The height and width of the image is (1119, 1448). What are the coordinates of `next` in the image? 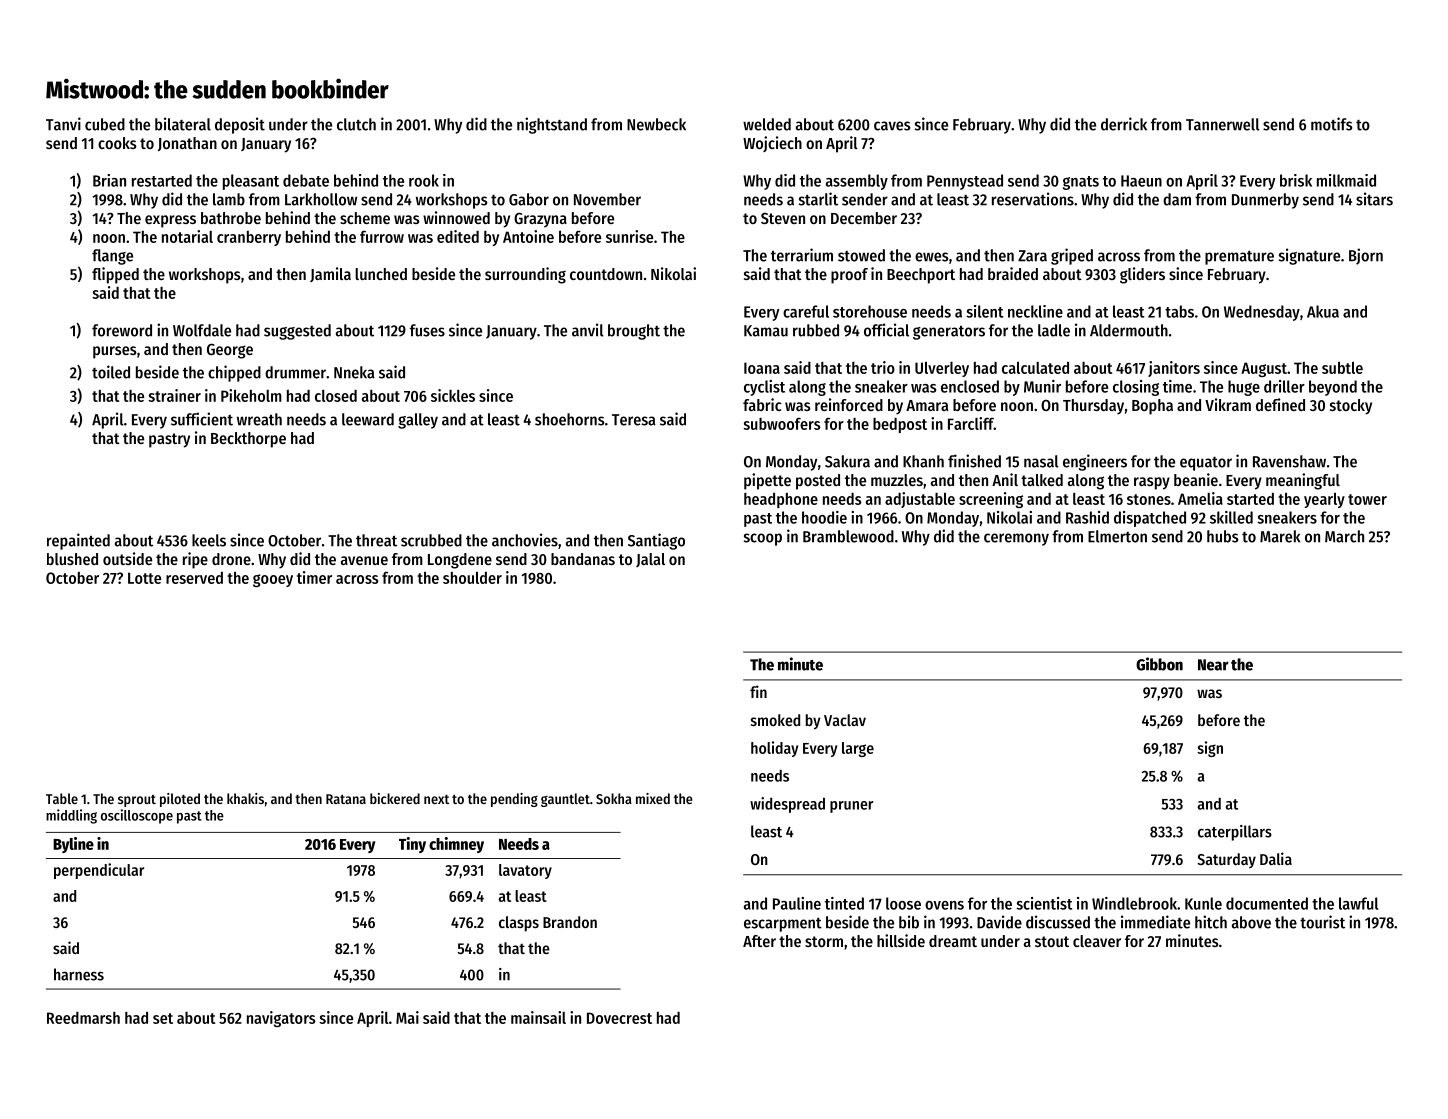 It's located at (436, 799).
